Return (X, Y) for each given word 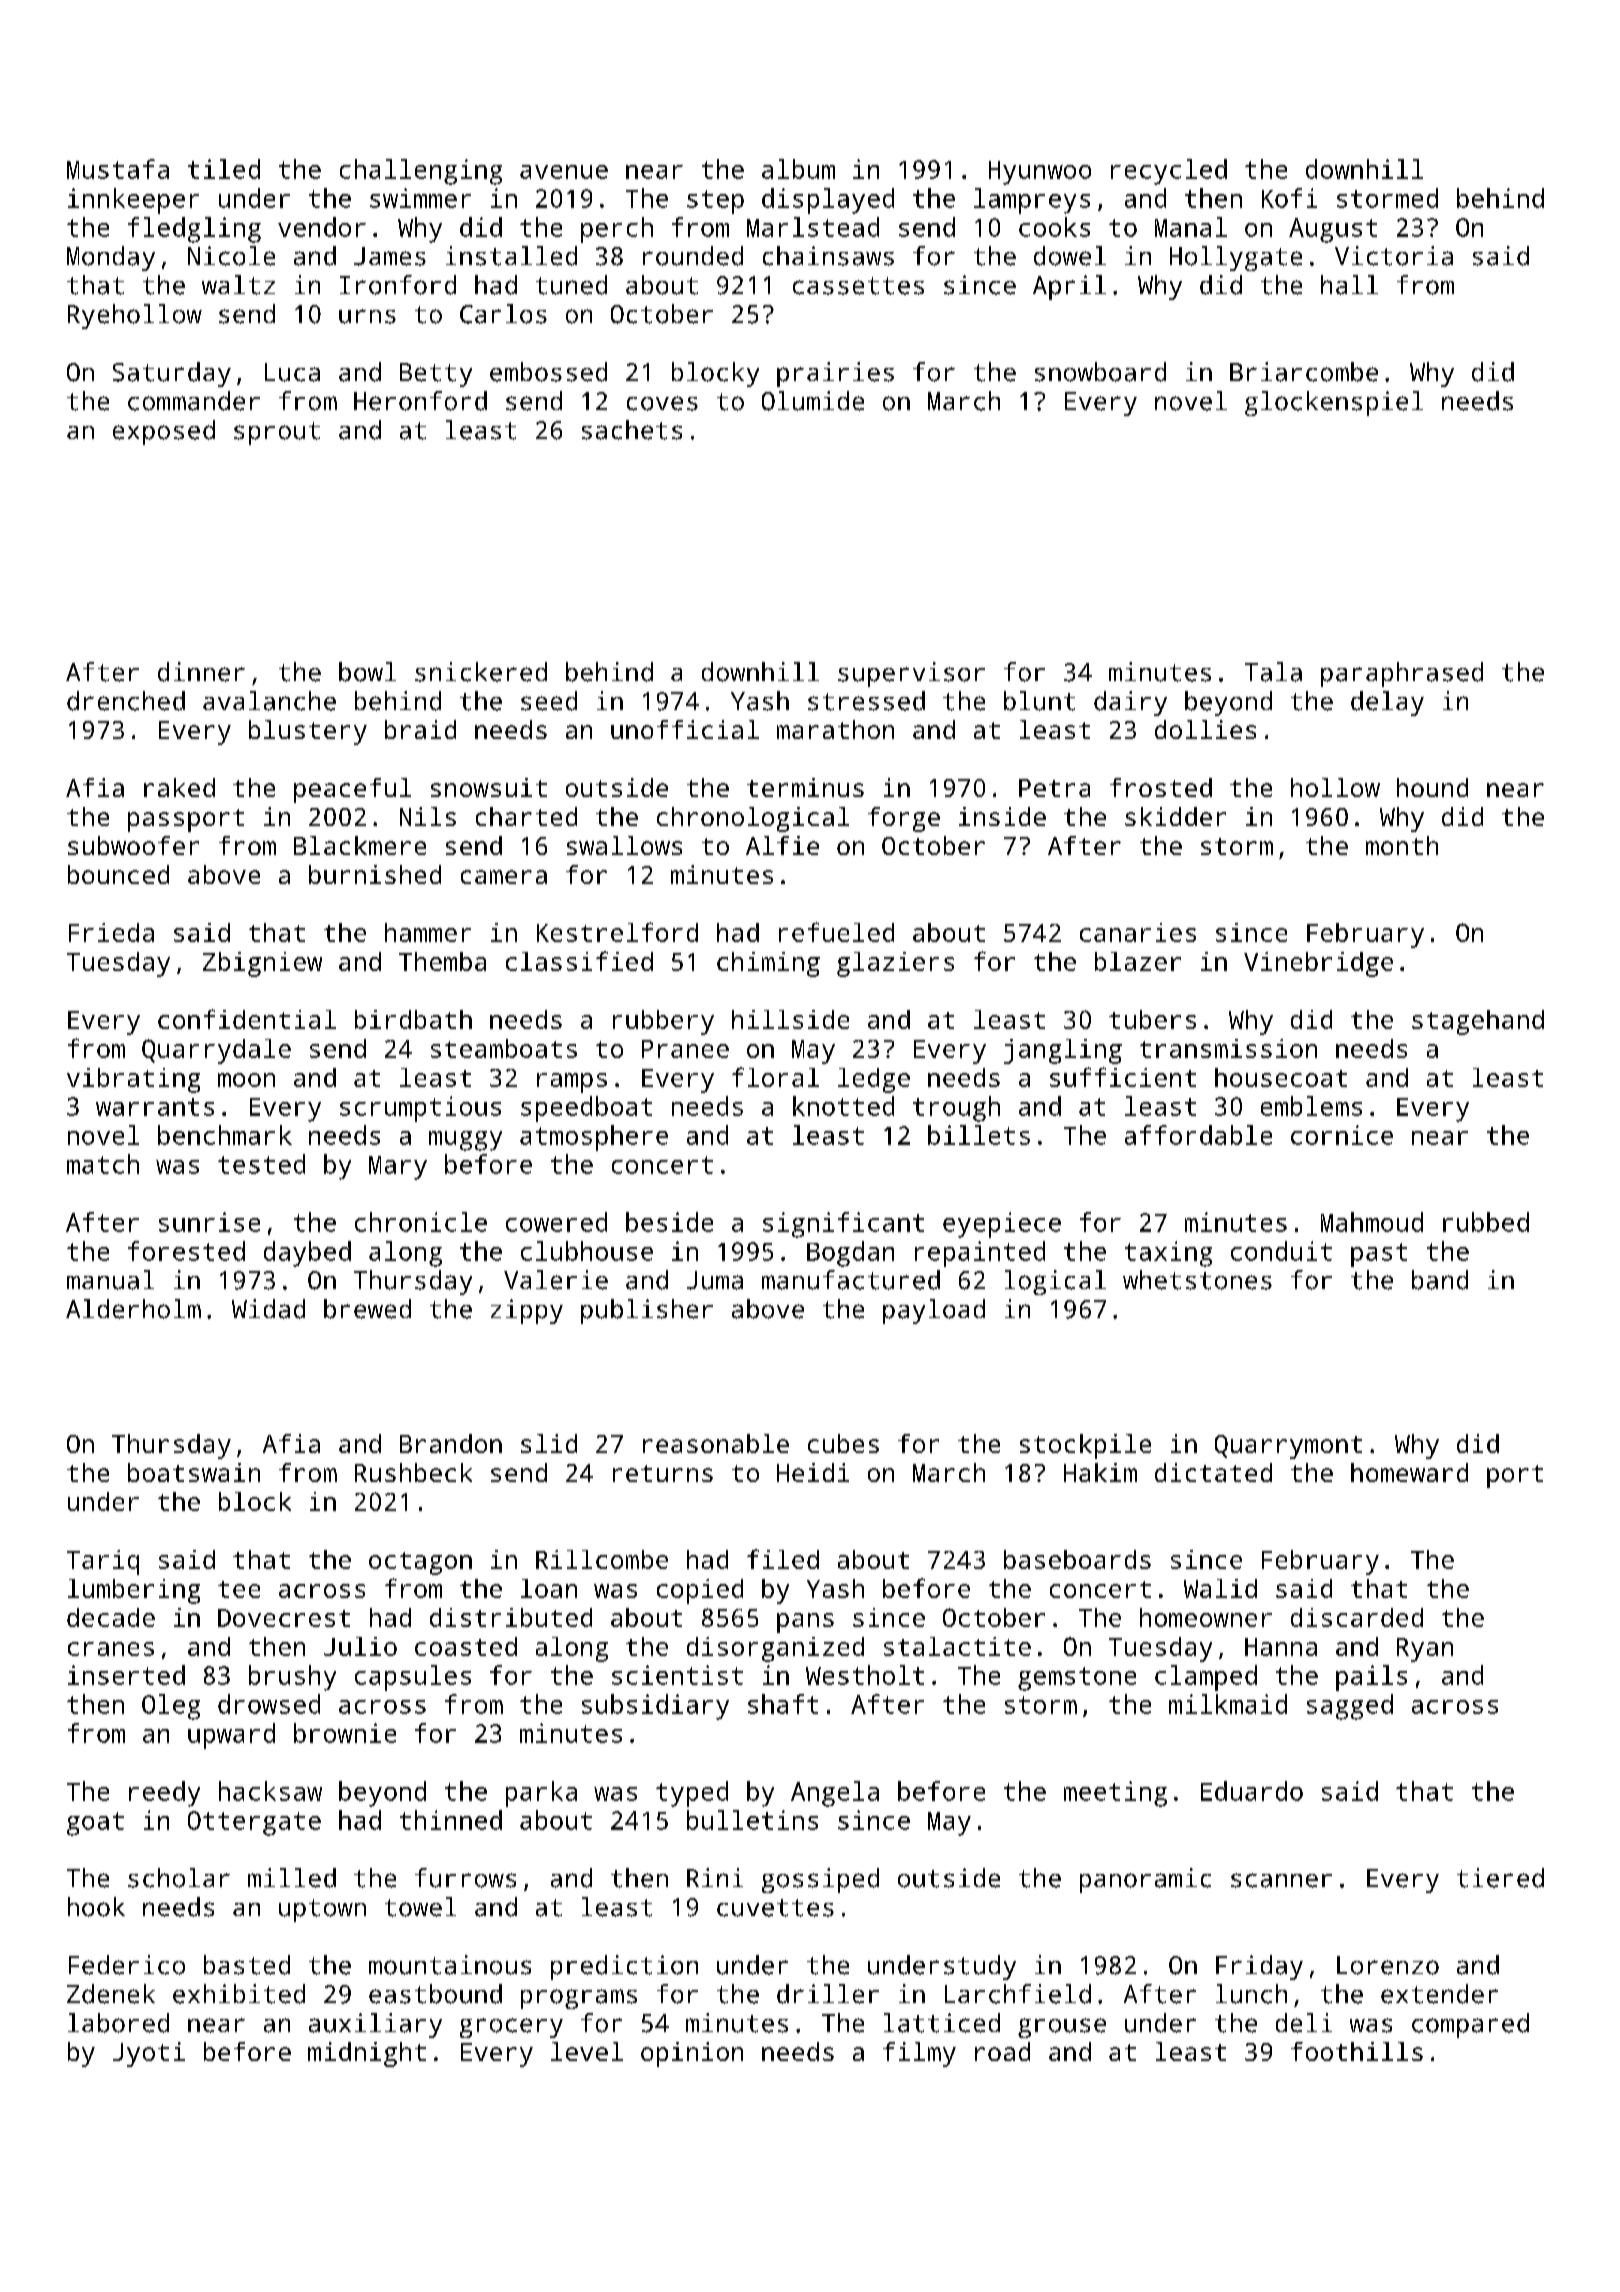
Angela (835, 1794)
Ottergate (254, 1823)
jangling (1063, 1051)
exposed (164, 432)
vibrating (133, 1080)
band (1440, 1280)
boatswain (194, 1472)
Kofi (1289, 198)
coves (662, 403)
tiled (224, 169)
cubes (843, 1443)
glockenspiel (1334, 403)
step (715, 202)
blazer (1138, 961)
